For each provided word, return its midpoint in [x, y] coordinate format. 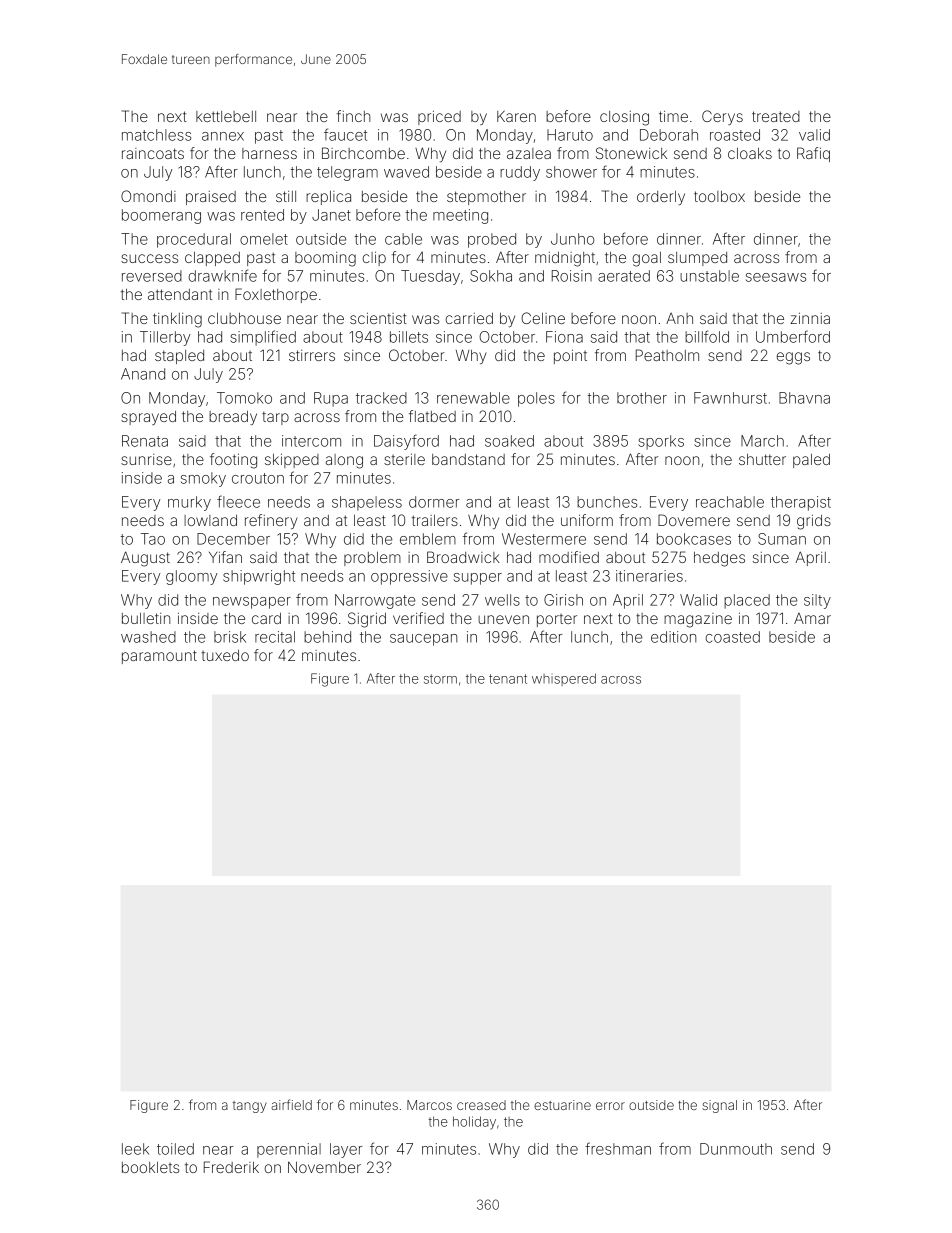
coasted [733, 637]
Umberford [793, 336]
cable [403, 239]
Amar [812, 618]
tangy [250, 1107]
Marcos [429, 1105]
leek [135, 1149]
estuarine [562, 1105]
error [610, 1106]
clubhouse [244, 318]
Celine [543, 318]
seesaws [776, 277]
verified [418, 618]
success [149, 258]
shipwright [259, 577]
